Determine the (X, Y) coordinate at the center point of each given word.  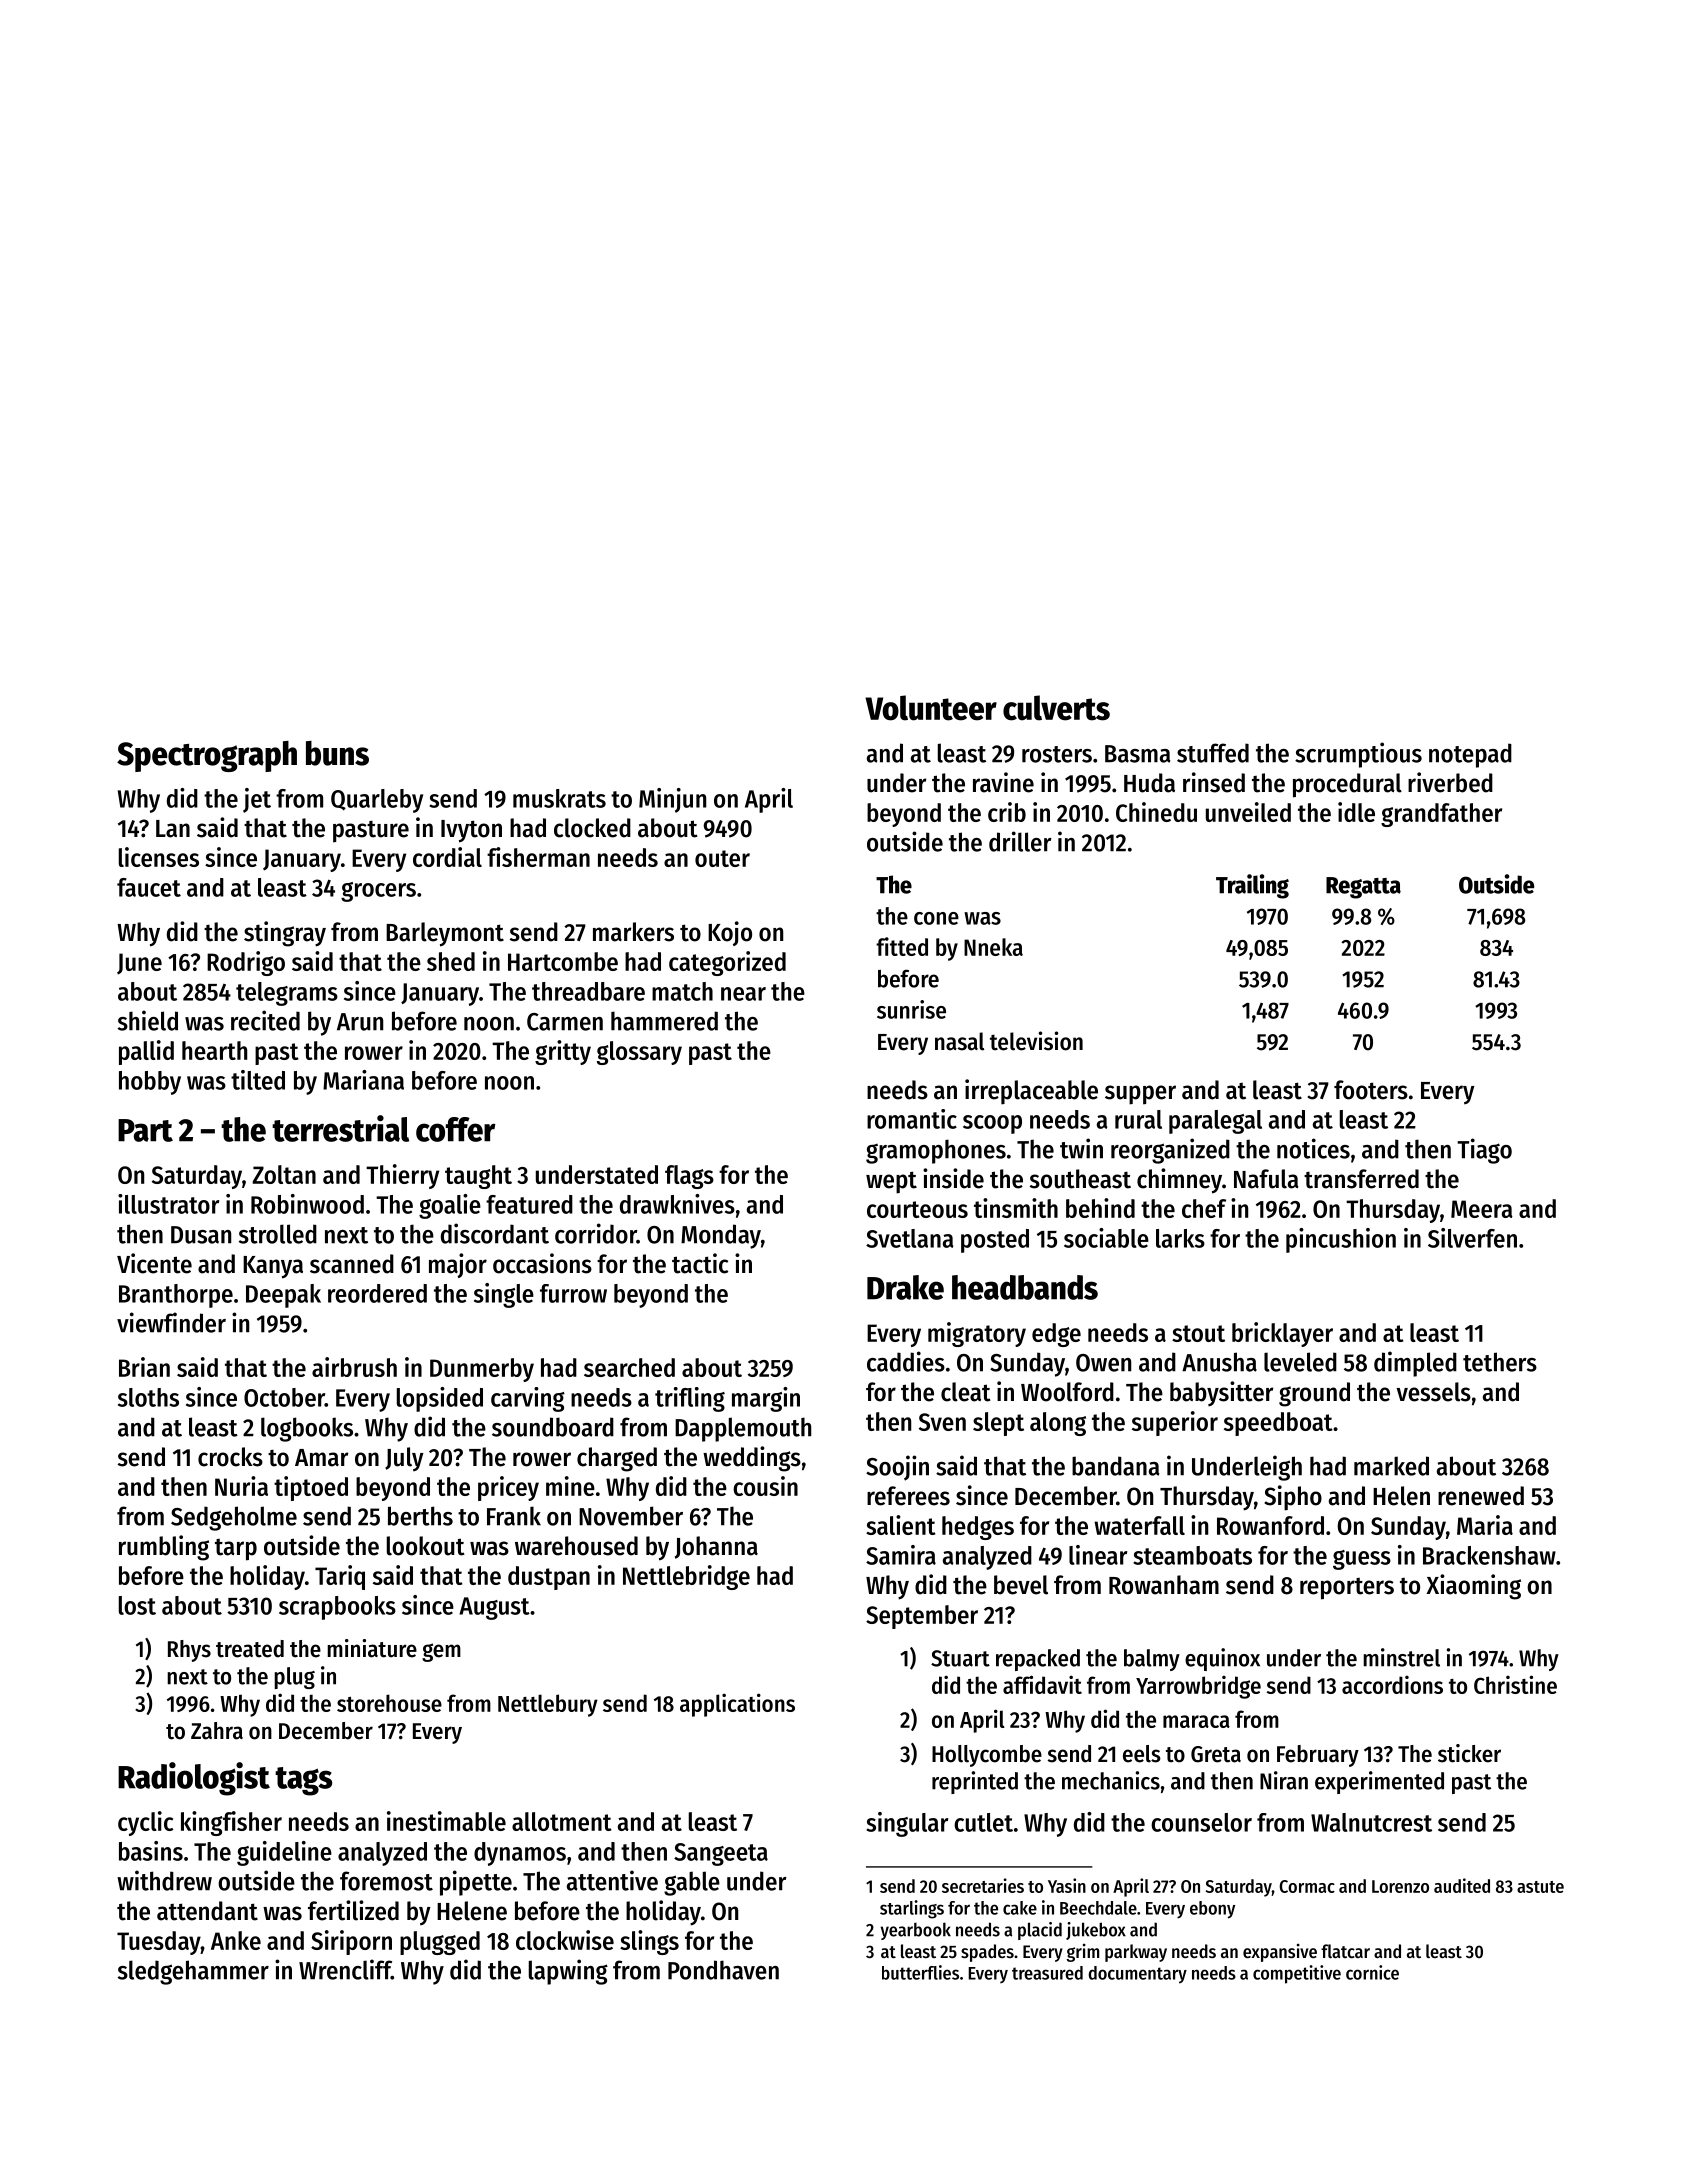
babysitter (1221, 1394)
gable (692, 1883)
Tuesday (159, 1943)
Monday (721, 1236)
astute (1540, 1887)
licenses (159, 857)
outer (722, 858)
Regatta (1363, 888)
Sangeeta (721, 1854)
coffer (456, 1129)
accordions (1392, 1684)
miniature (372, 1648)
